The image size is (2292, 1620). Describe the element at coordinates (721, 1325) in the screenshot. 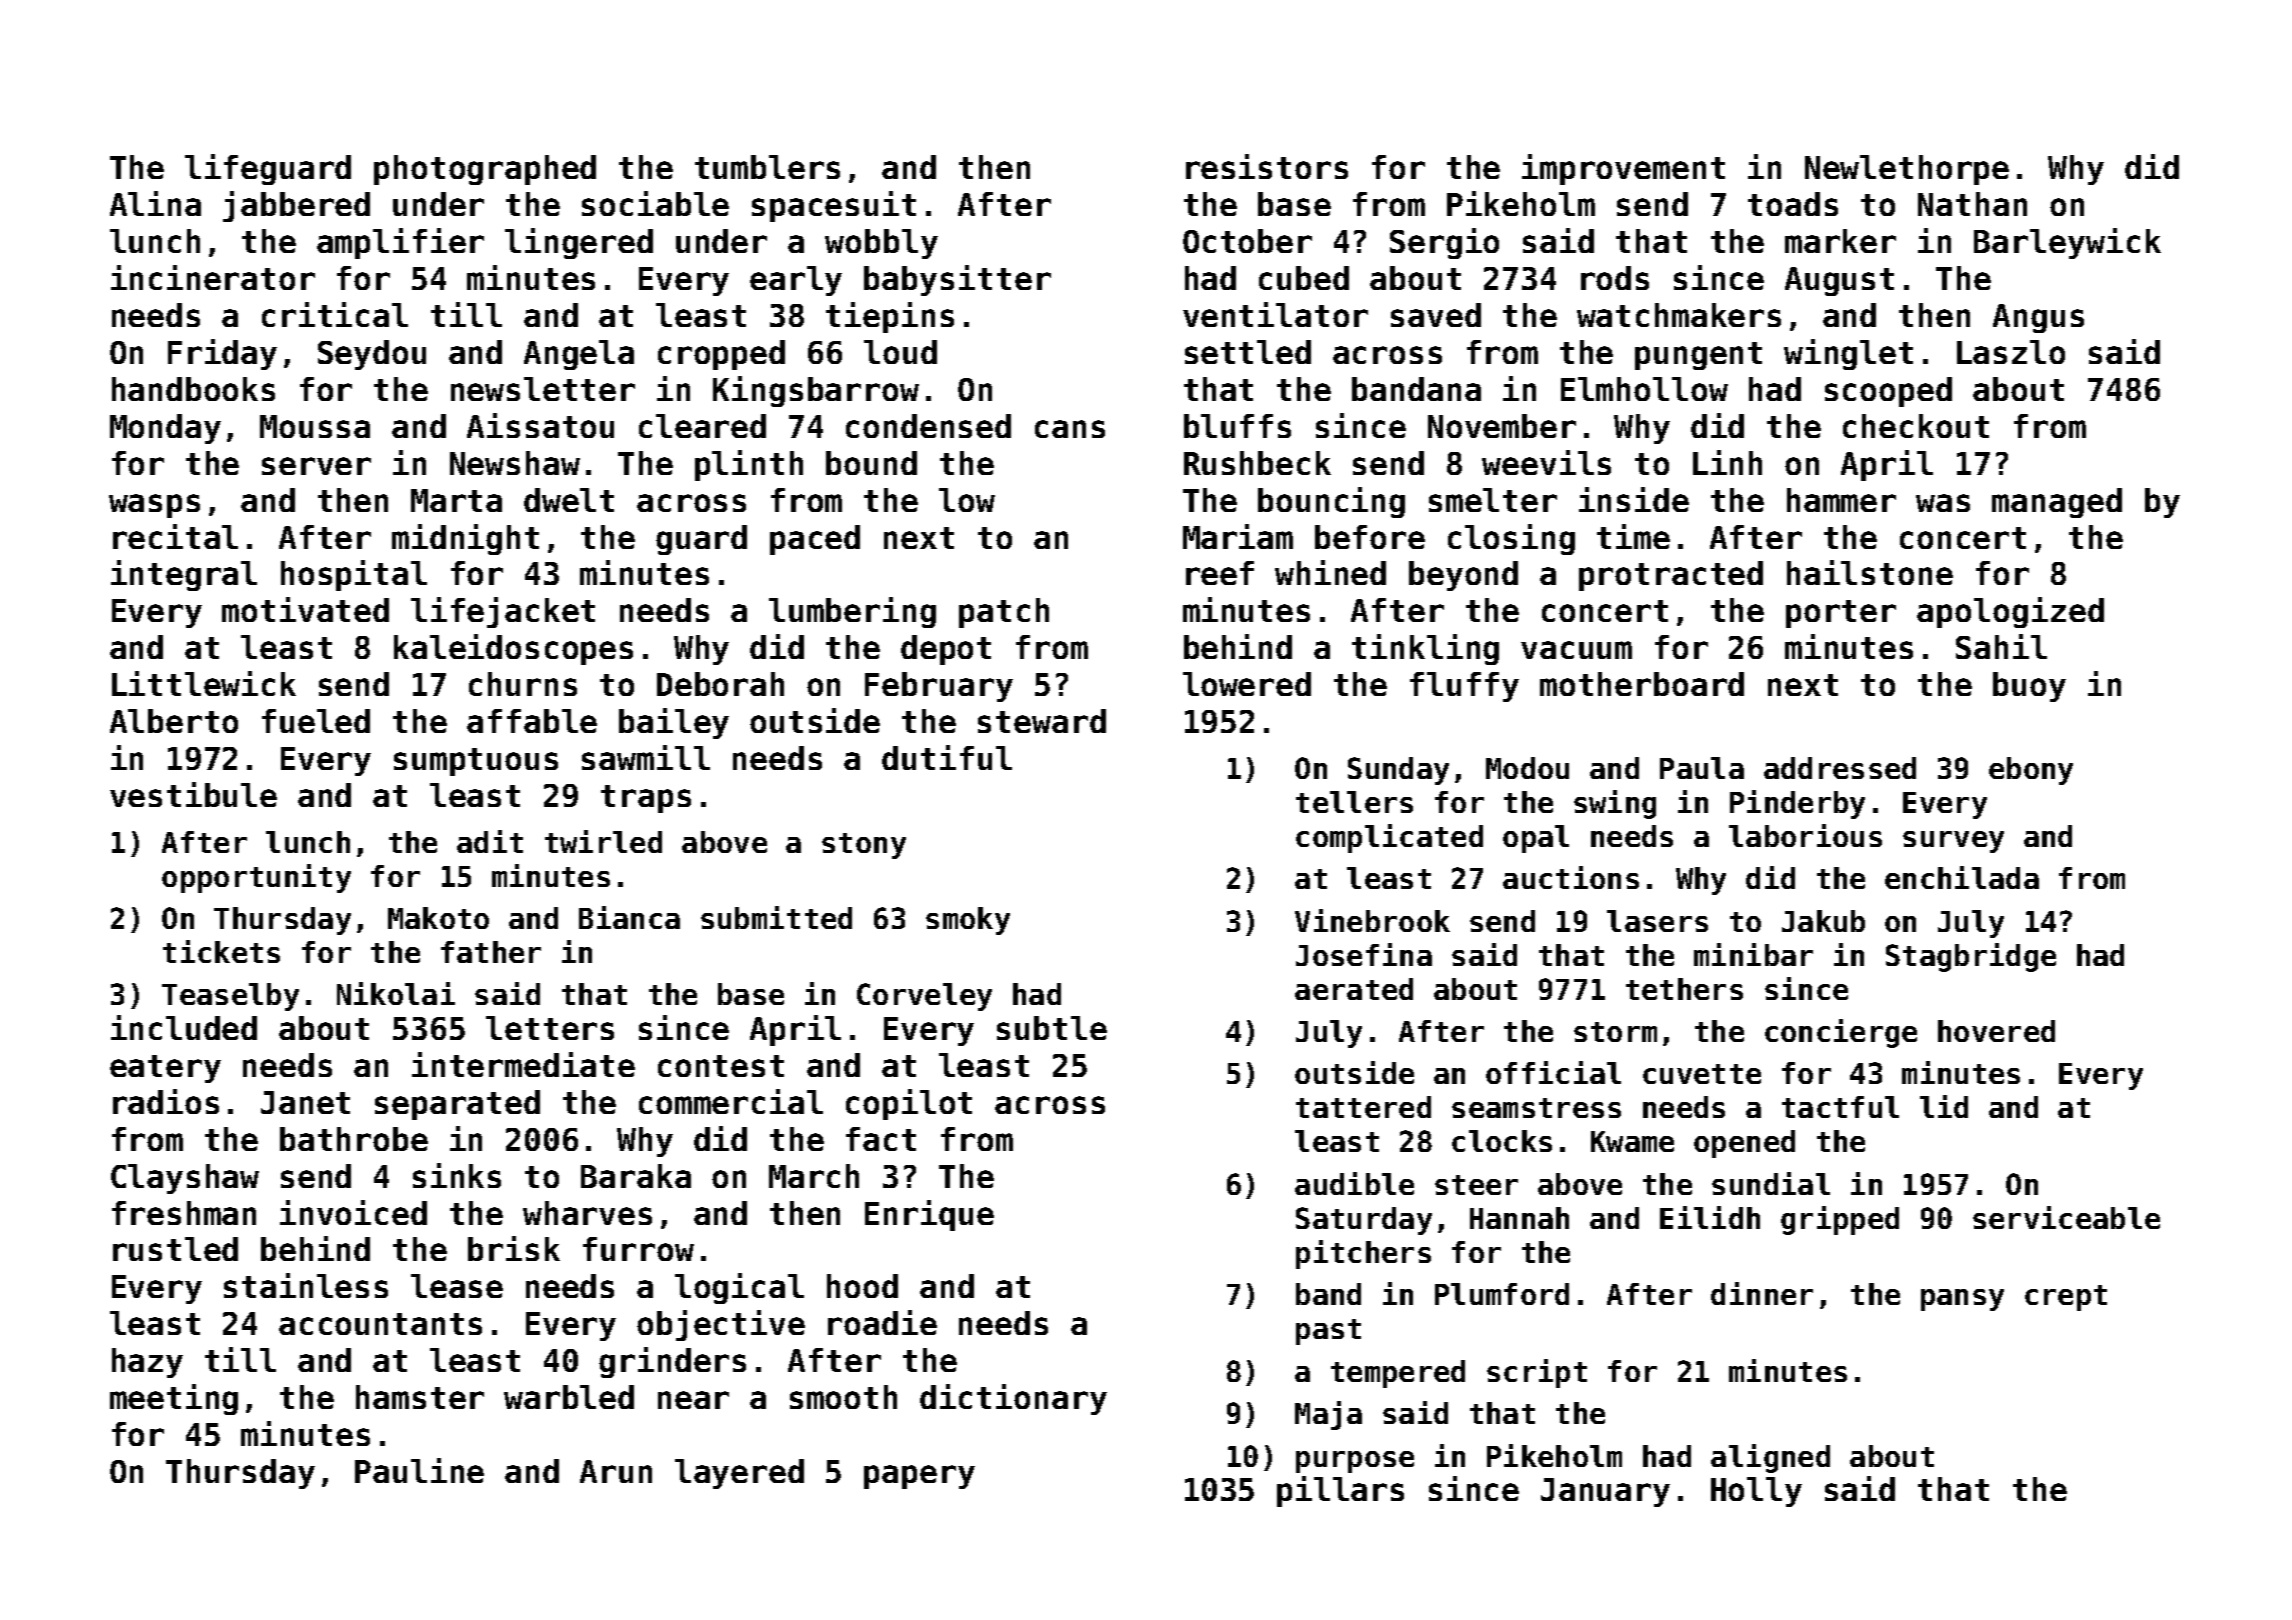

I see `objective` at that location.
